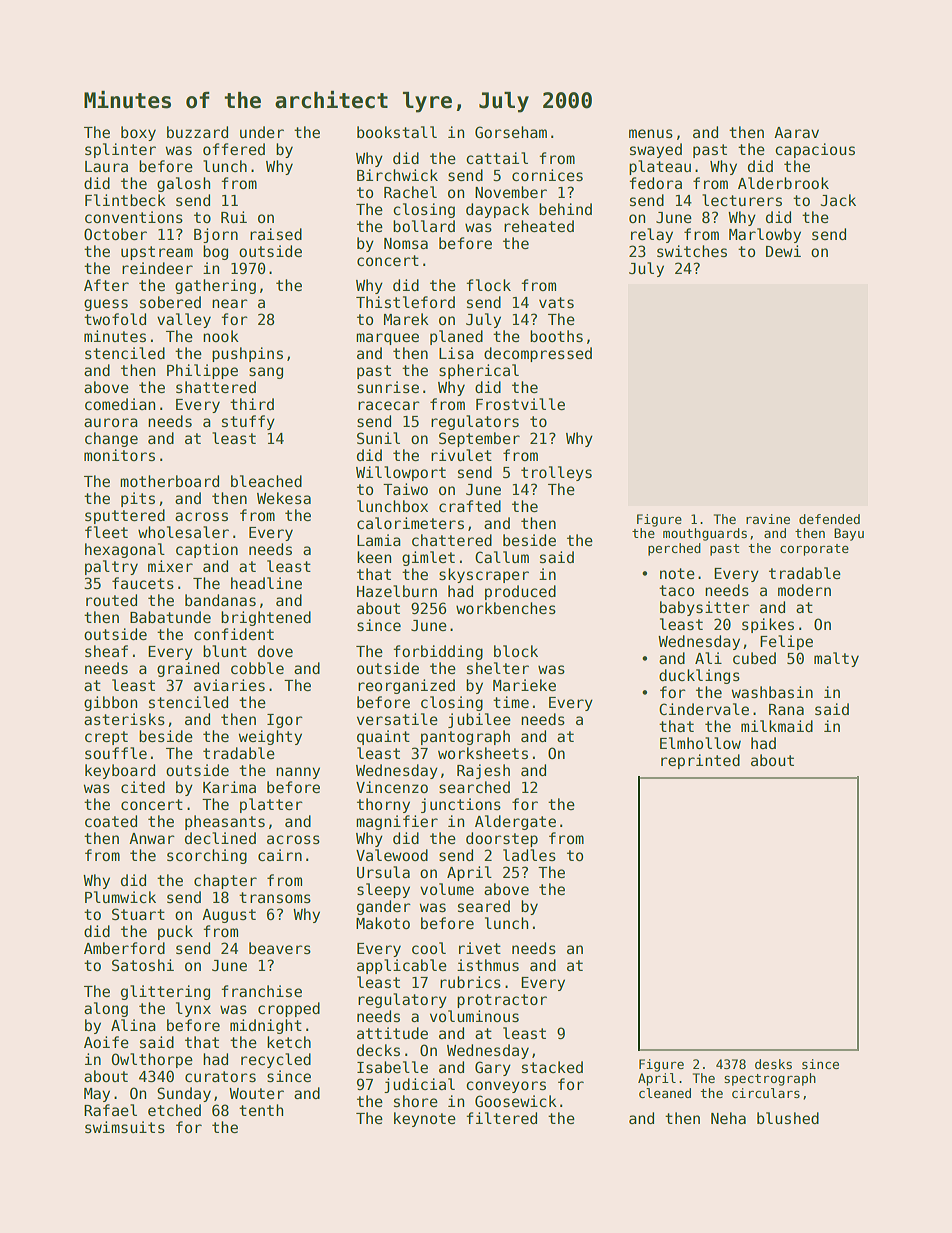  What do you see at coordinates (665, 1093) in the document?
I see `cleaned` at bounding box center [665, 1093].
